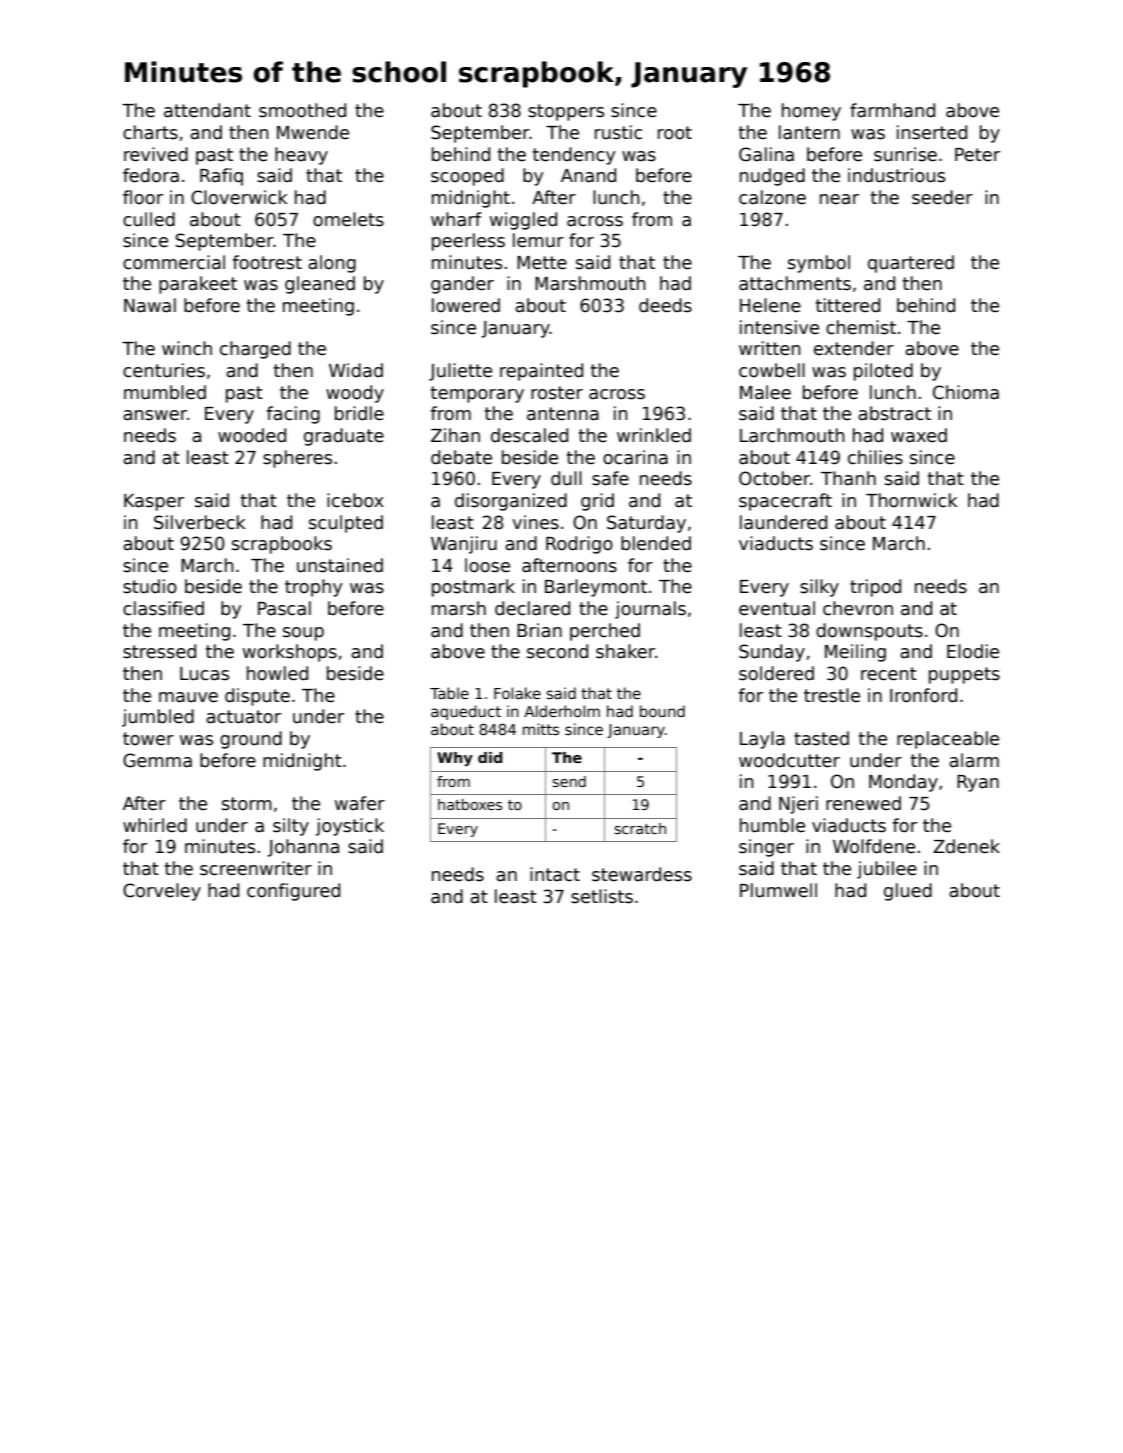 The height and width of the document is (1453, 1123). What do you see at coordinates (766, 154) in the document?
I see `Galina` at bounding box center [766, 154].
